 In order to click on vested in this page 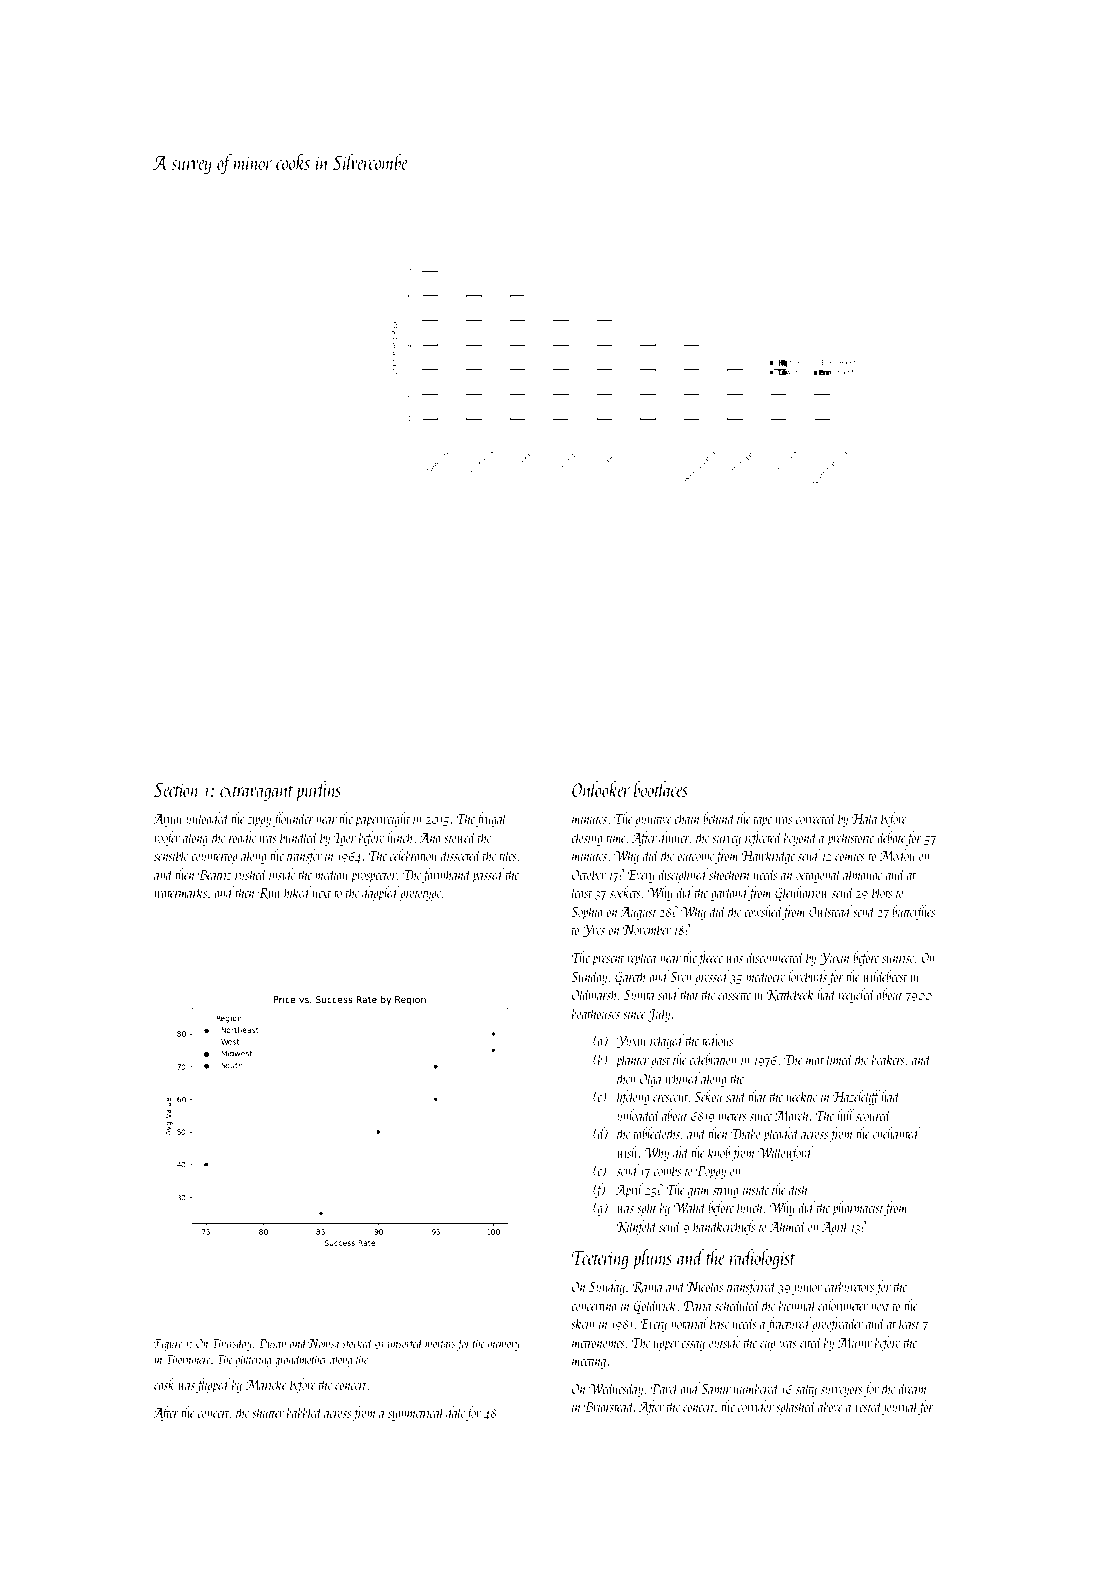, I will do `click(868, 1406)`.
